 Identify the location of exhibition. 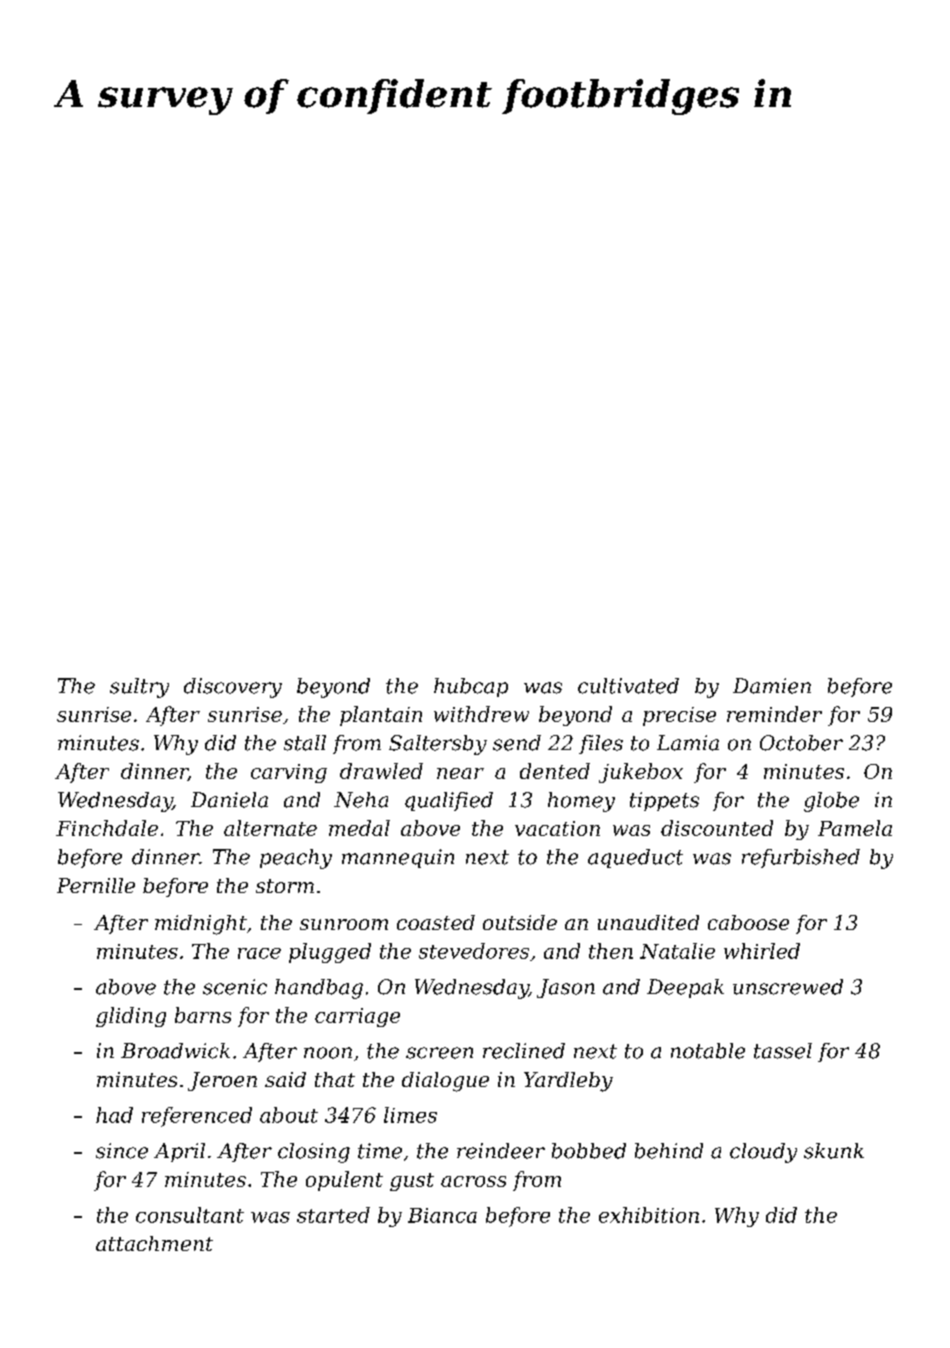
(649, 1215).
